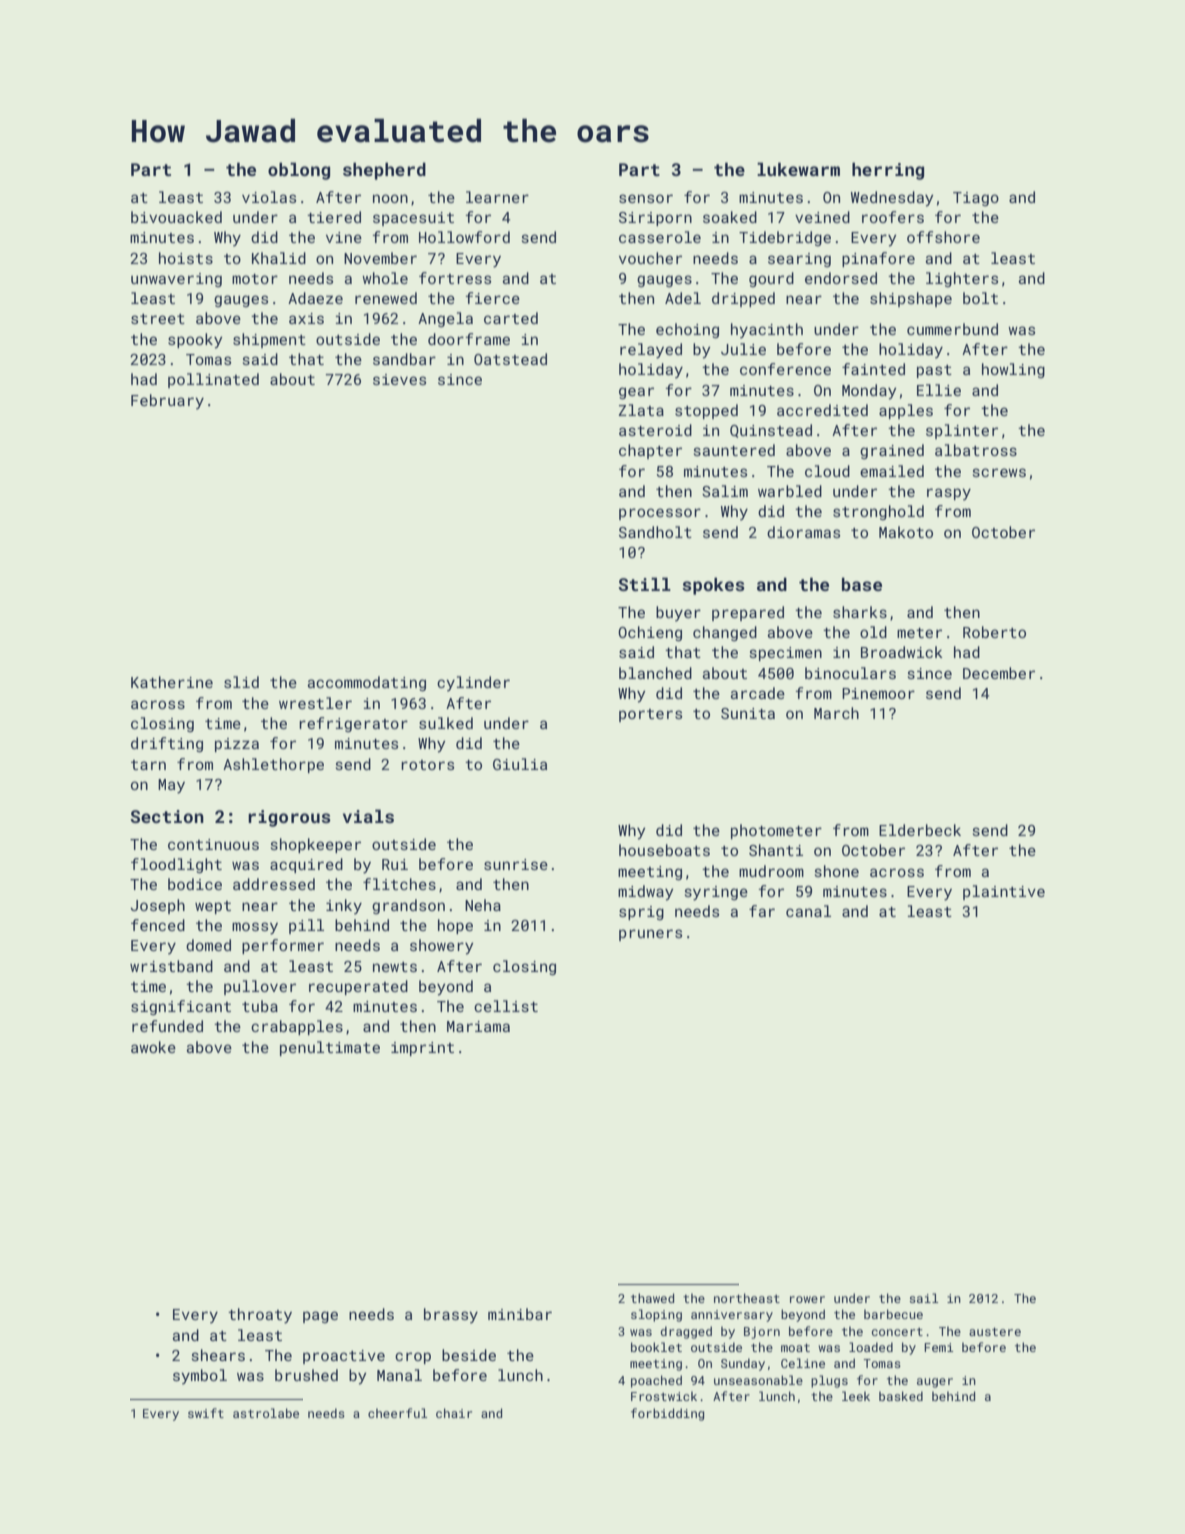 The width and height of the page is (1185, 1534). I want to click on plaintive, so click(1004, 892).
